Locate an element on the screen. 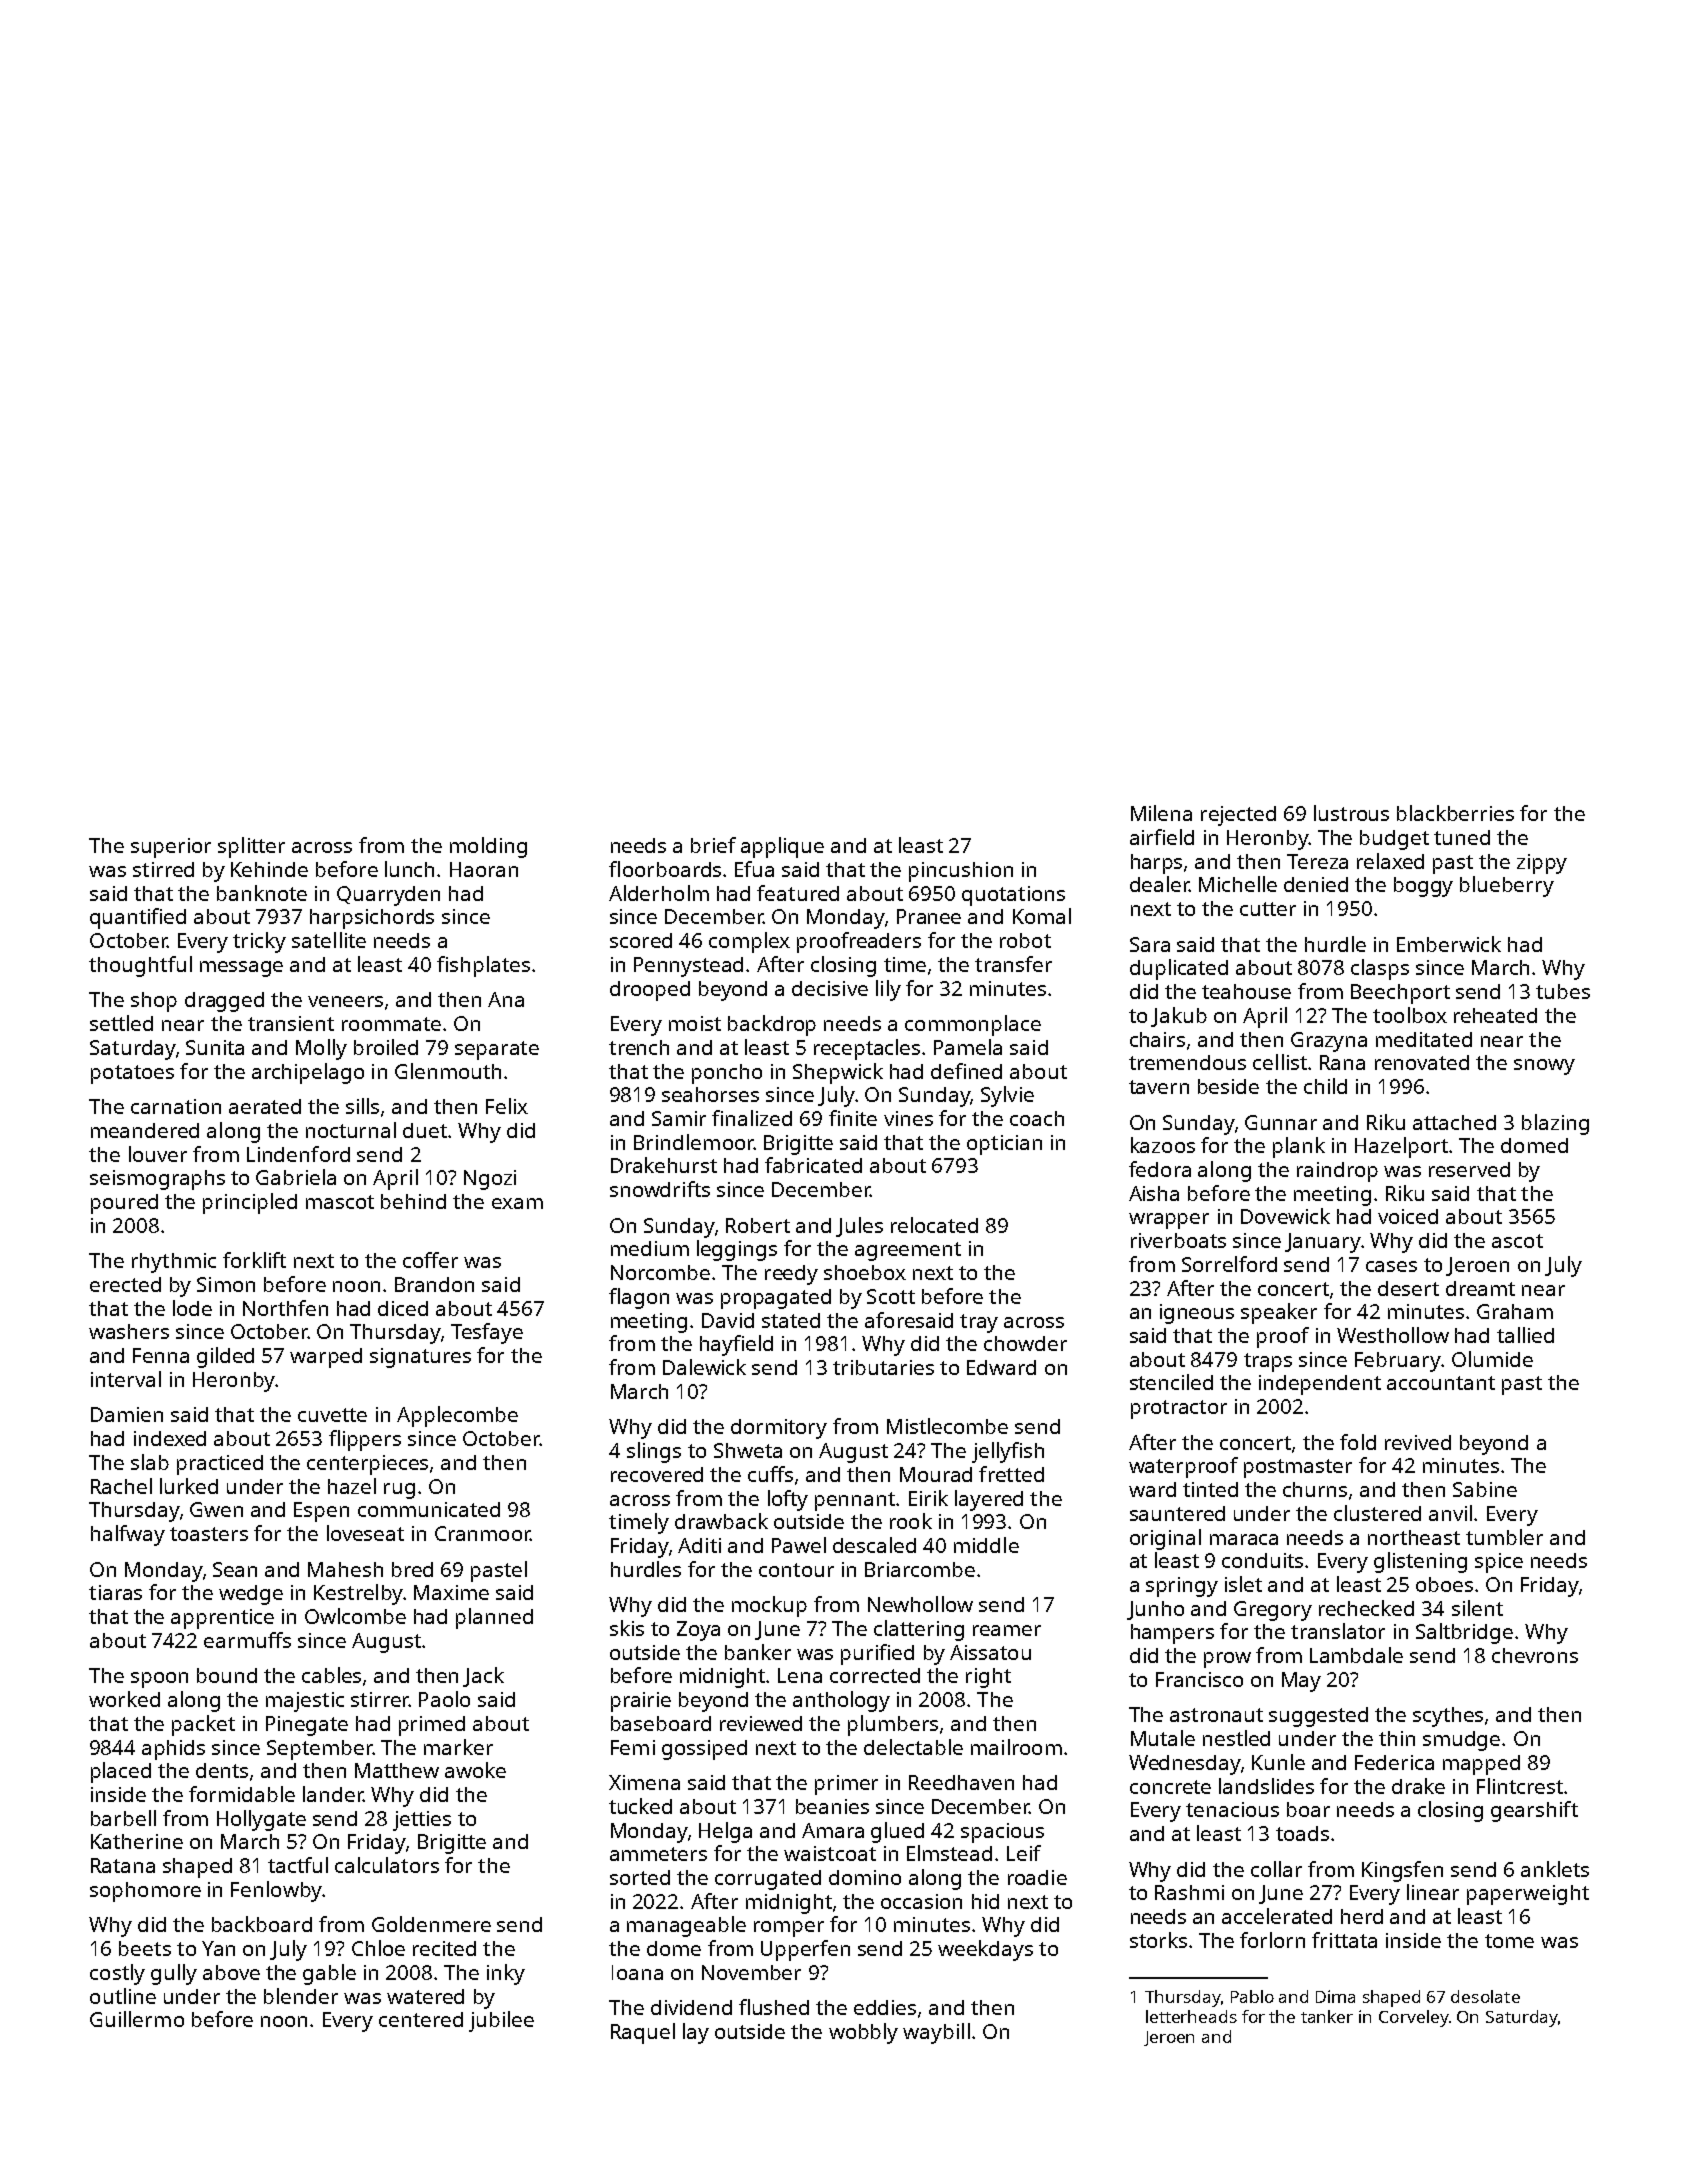  superior is located at coordinates (171, 848).
